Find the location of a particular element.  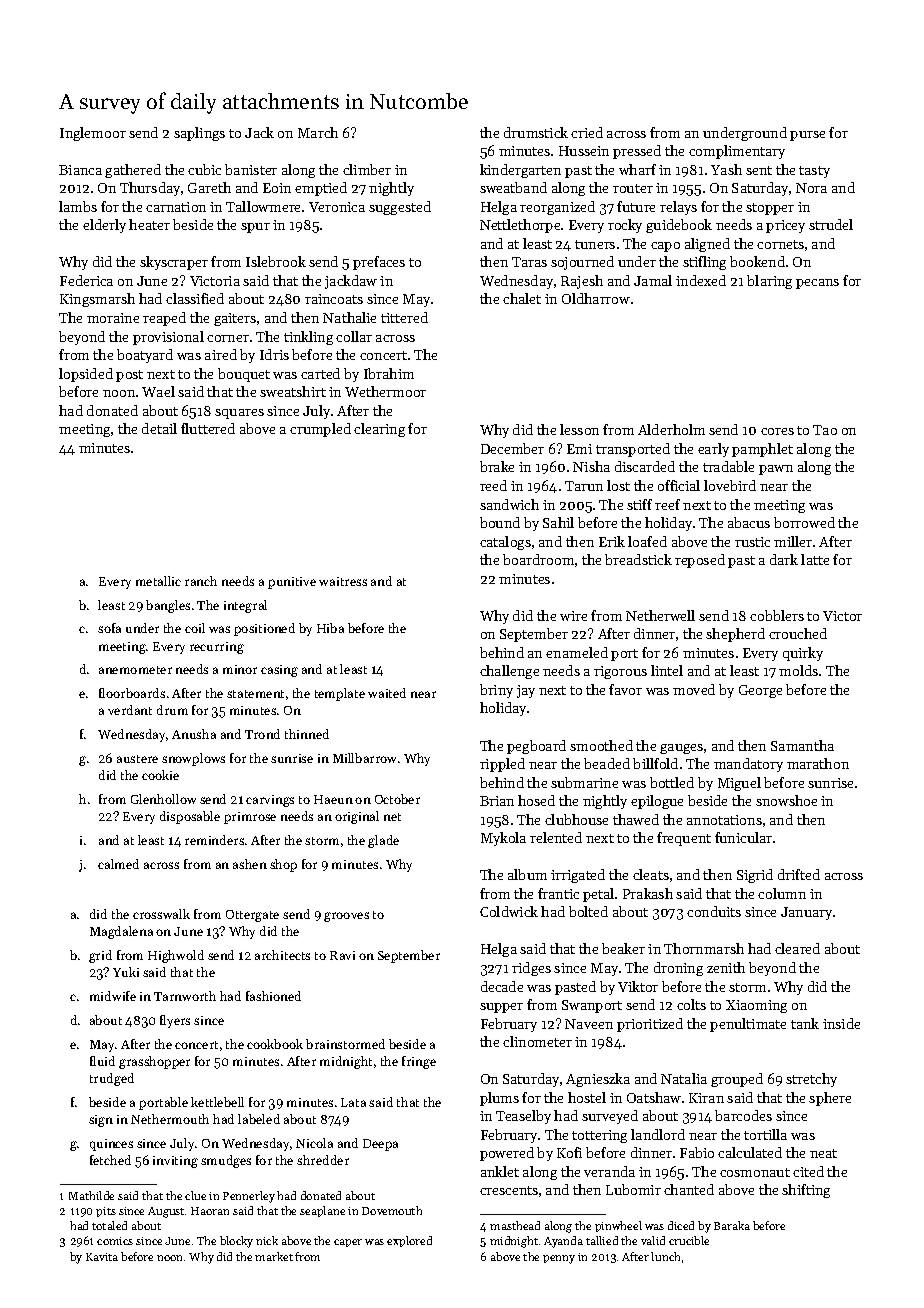

catalogs is located at coordinates (505, 543).
